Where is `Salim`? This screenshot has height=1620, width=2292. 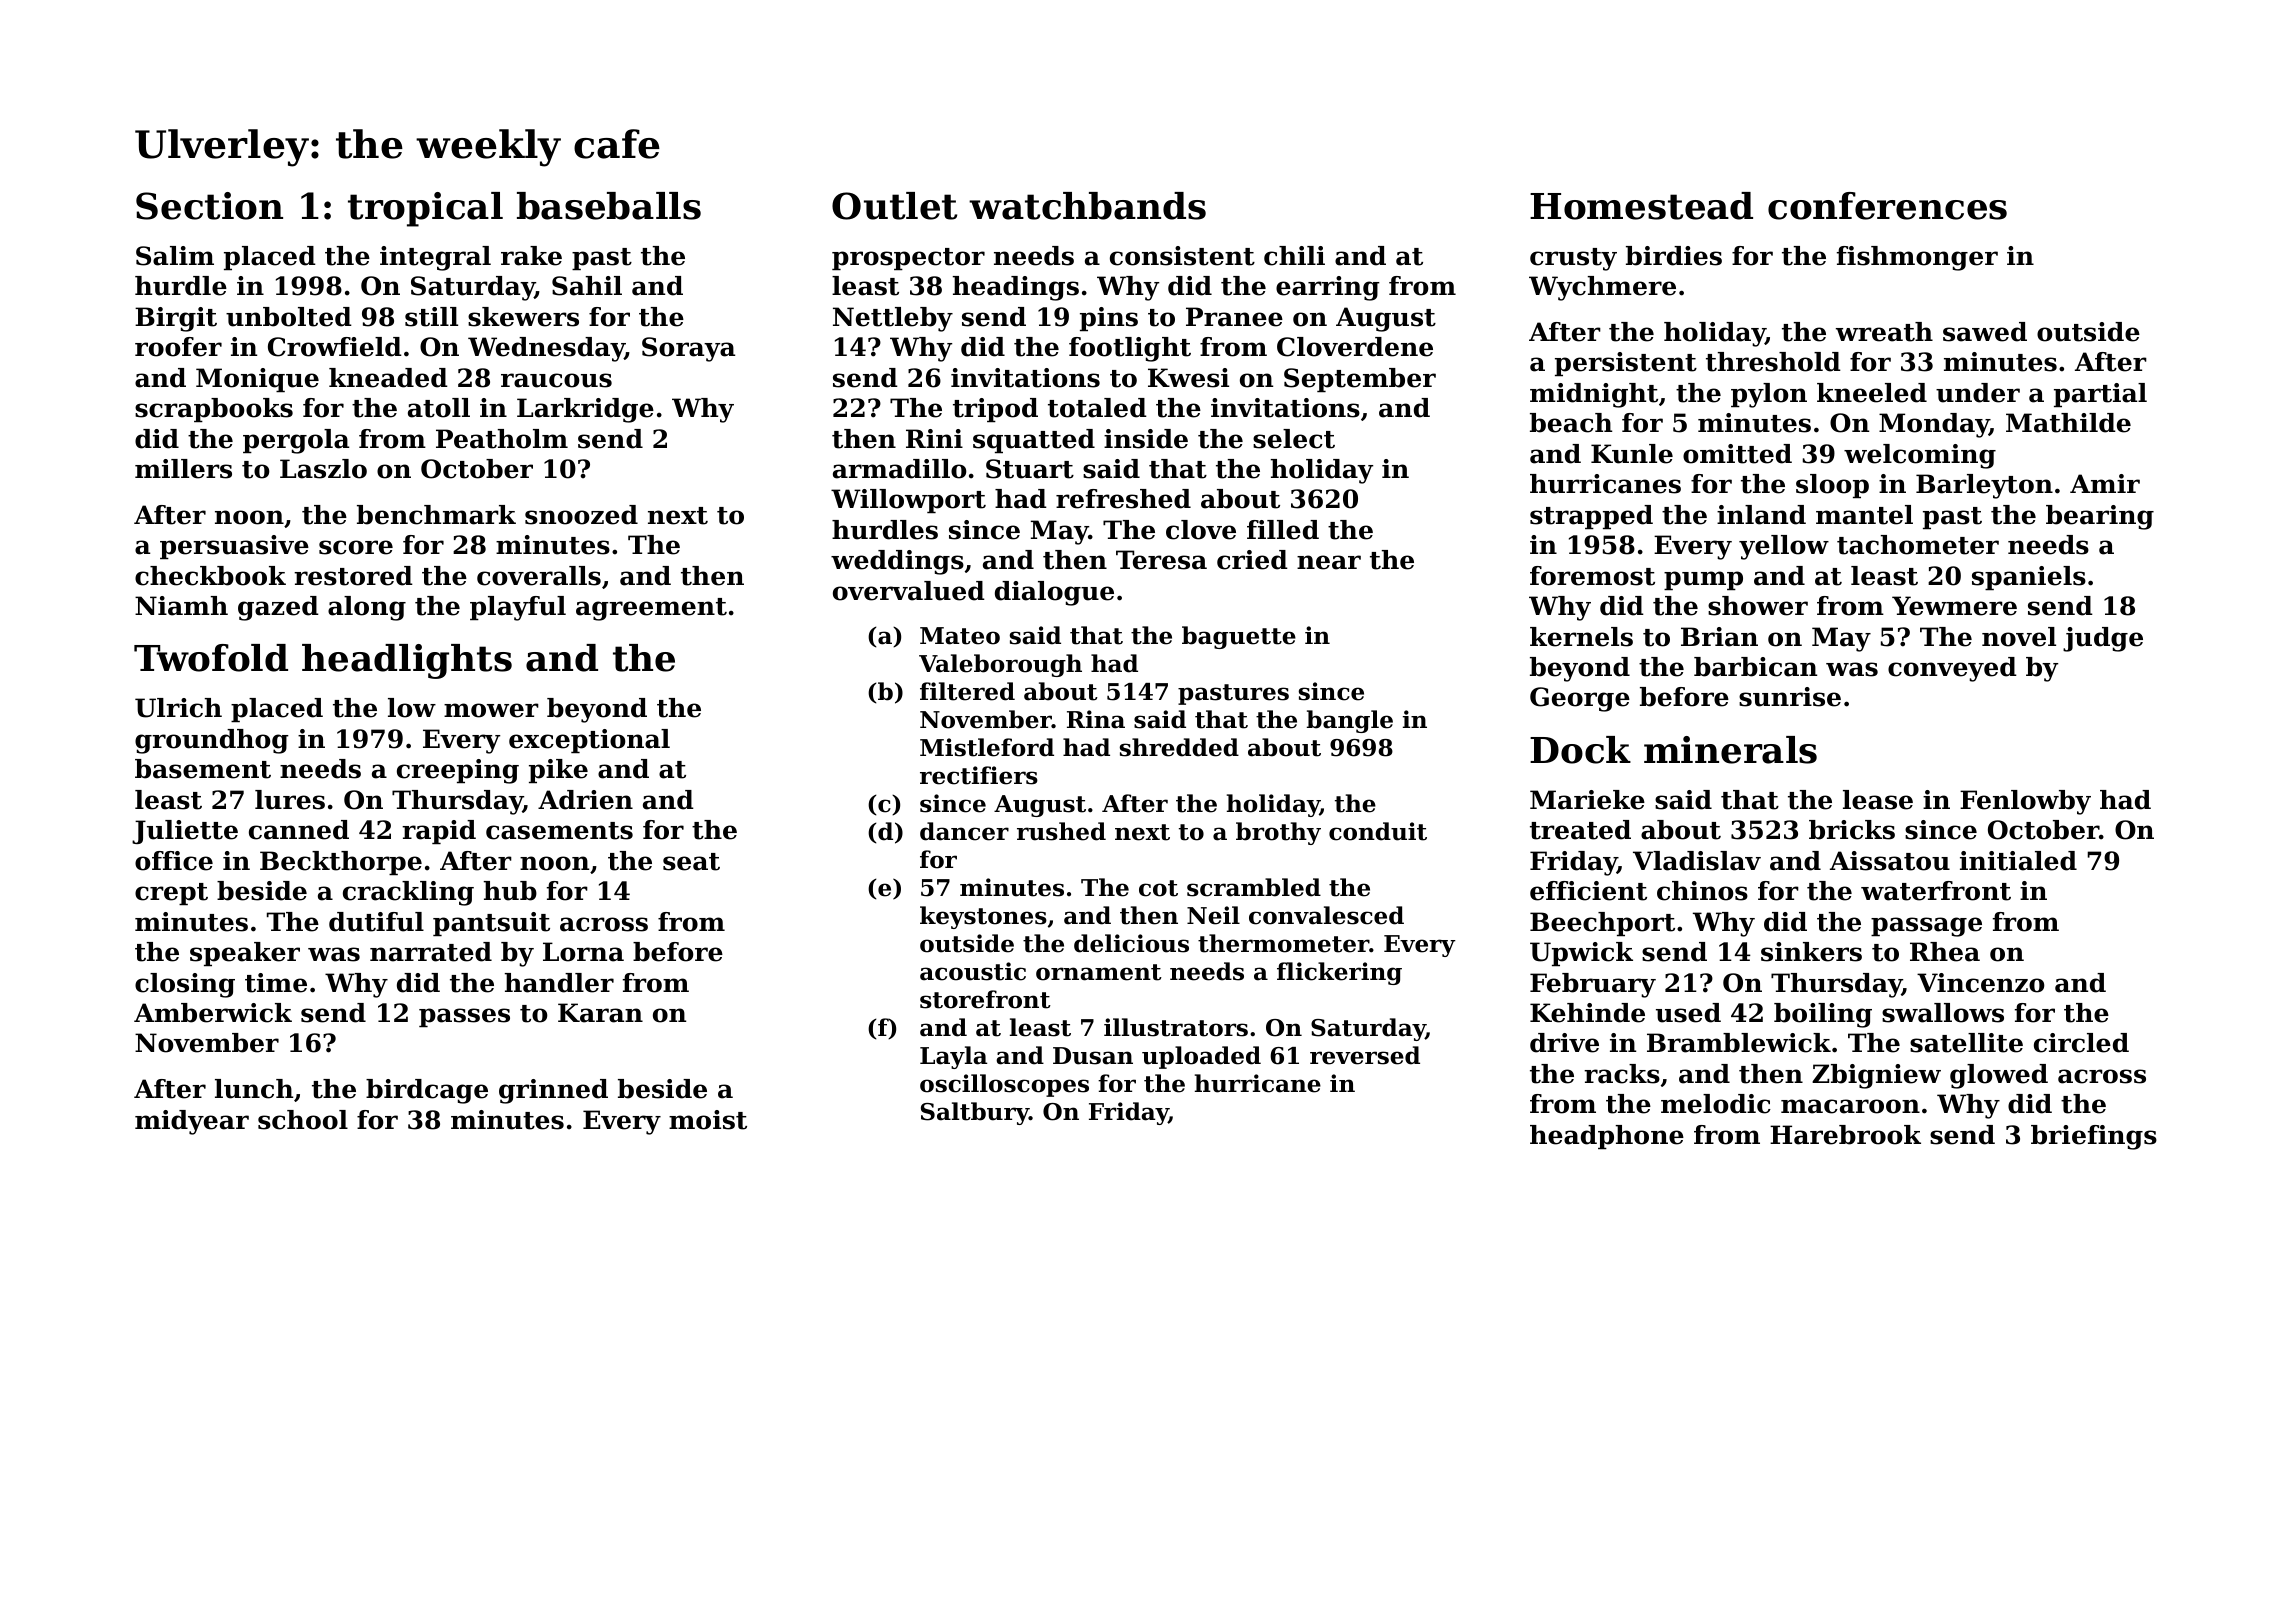 Salim is located at coordinates (175, 256).
